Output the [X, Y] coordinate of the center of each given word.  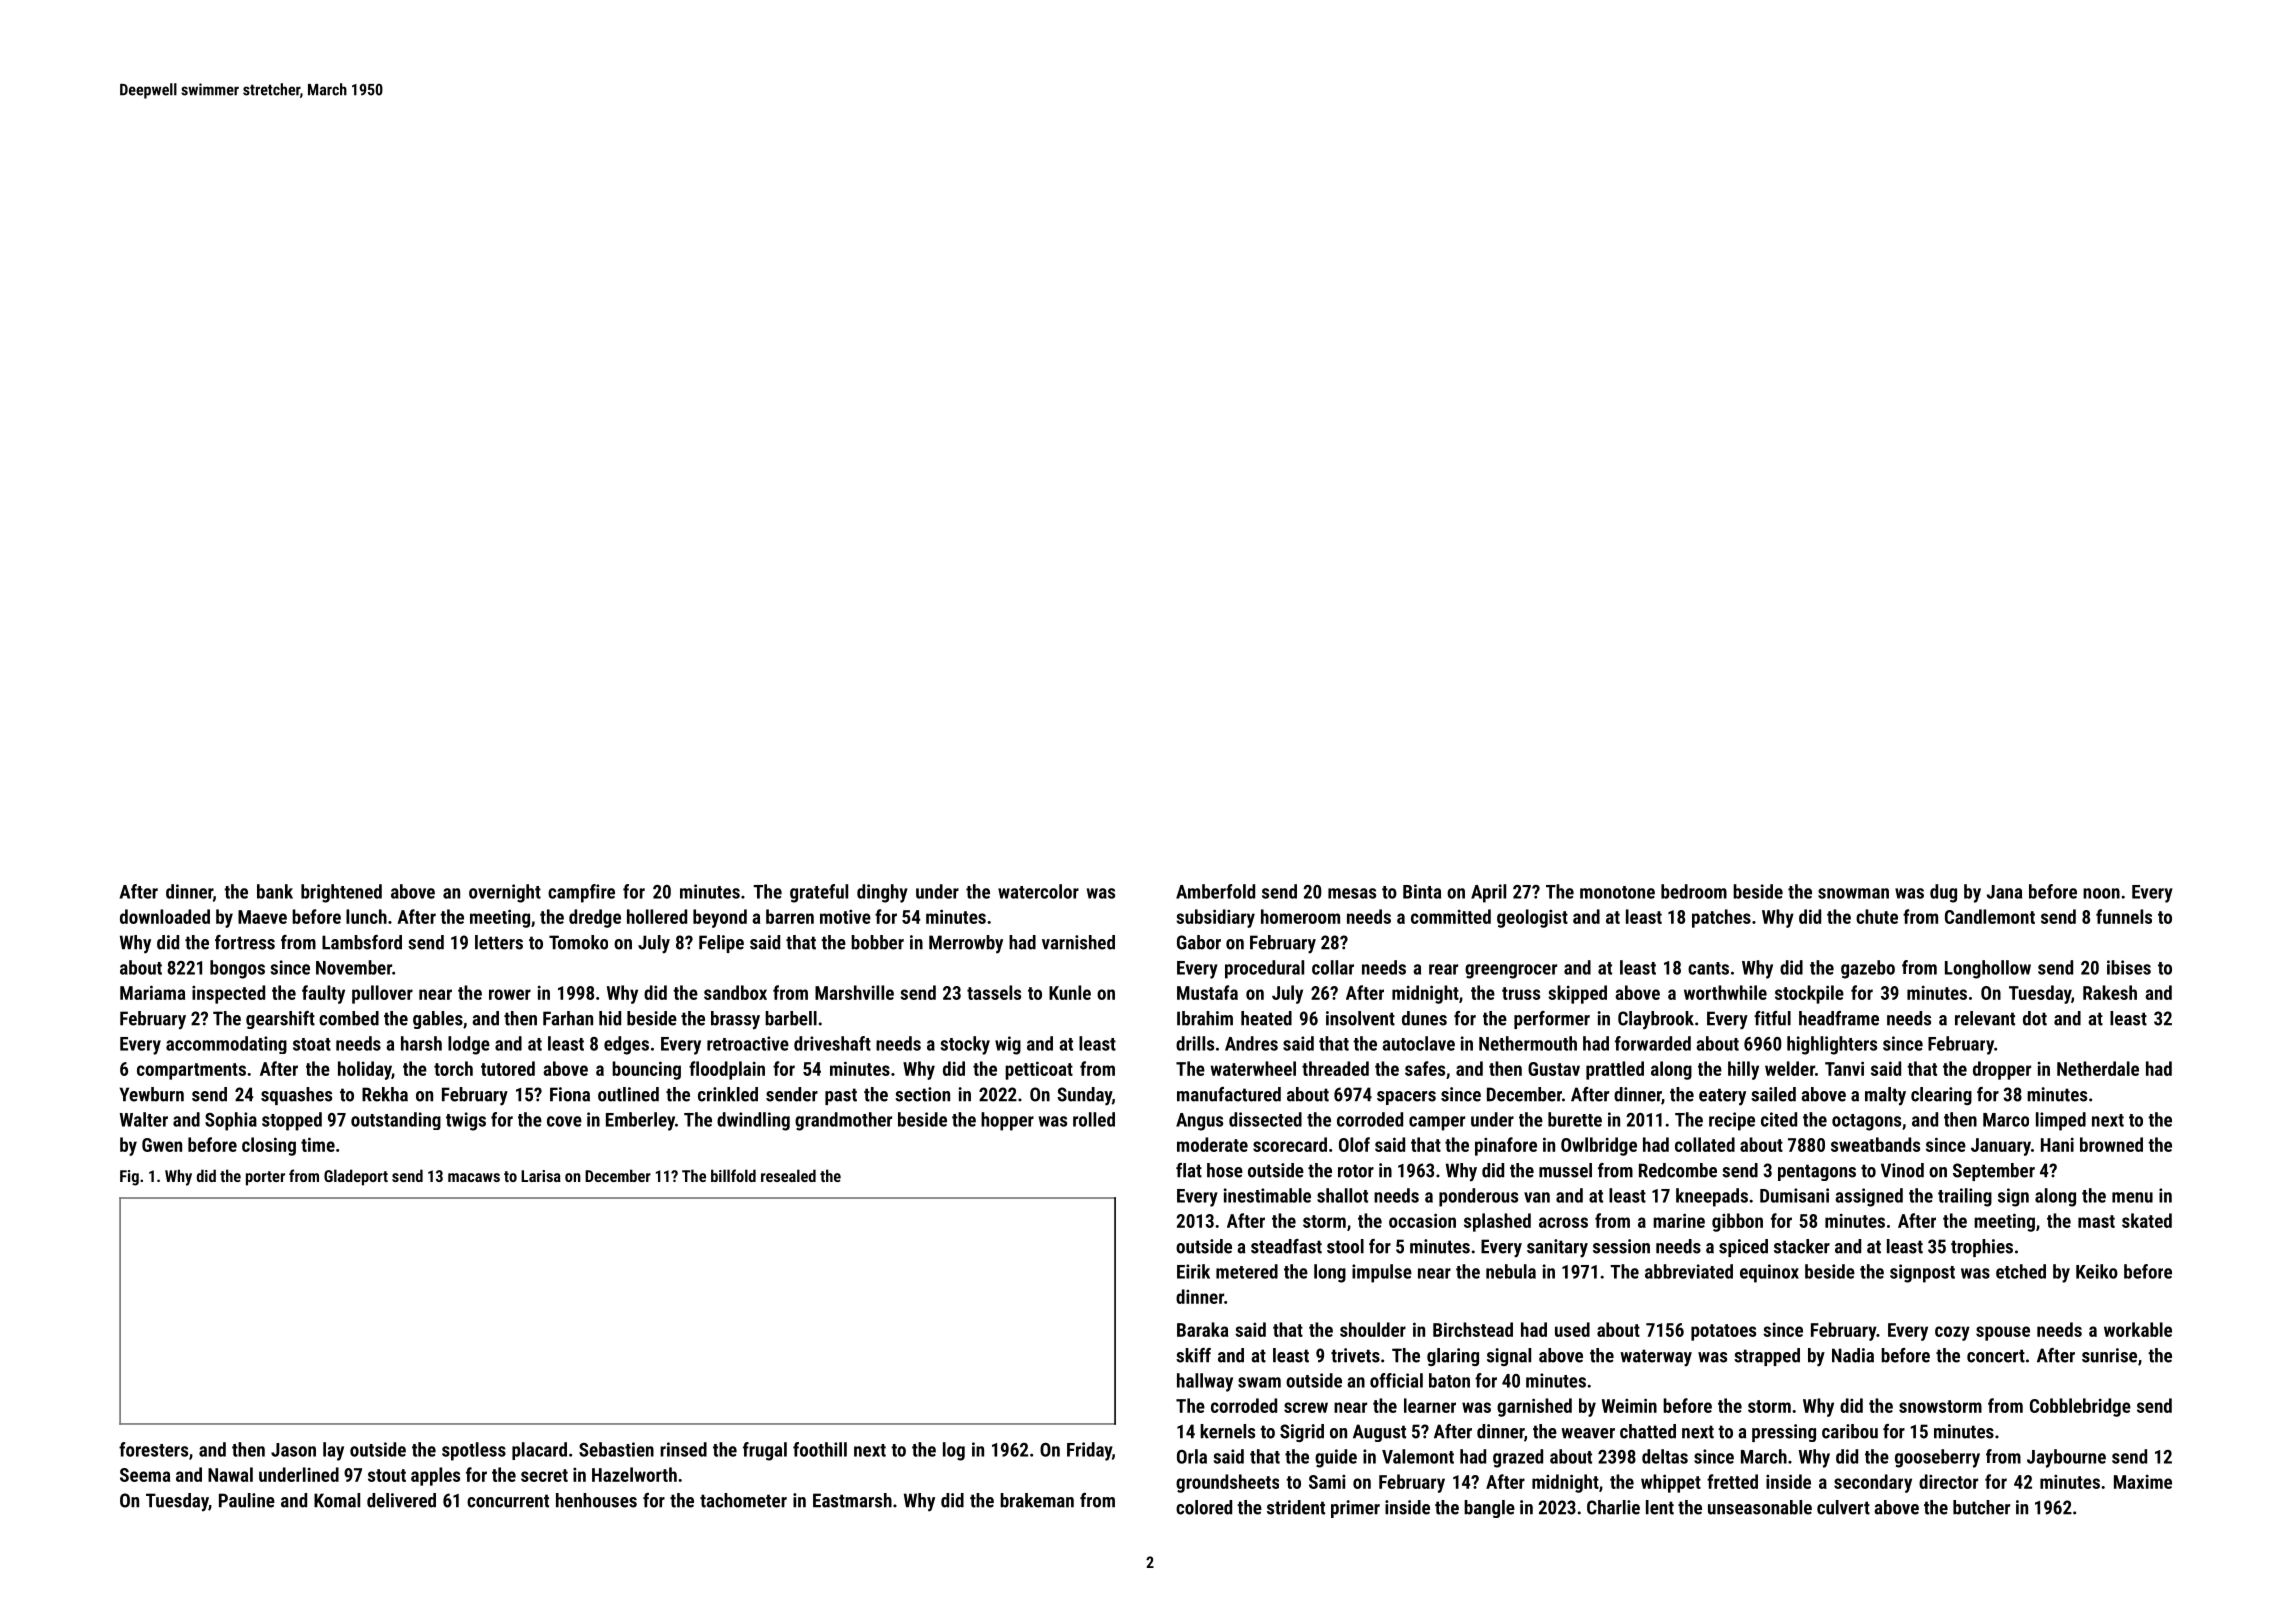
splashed [1497, 1222]
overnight [505, 893]
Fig [129, 1178]
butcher [1981, 1507]
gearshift [280, 1020]
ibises [2129, 967]
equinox [1769, 1273]
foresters [153, 1449]
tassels [994, 992]
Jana [2004, 892]
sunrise [2109, 1355]
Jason [293, 1450]
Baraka [1202, 1329]
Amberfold [1215, 891]
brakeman [1037, 1500]
